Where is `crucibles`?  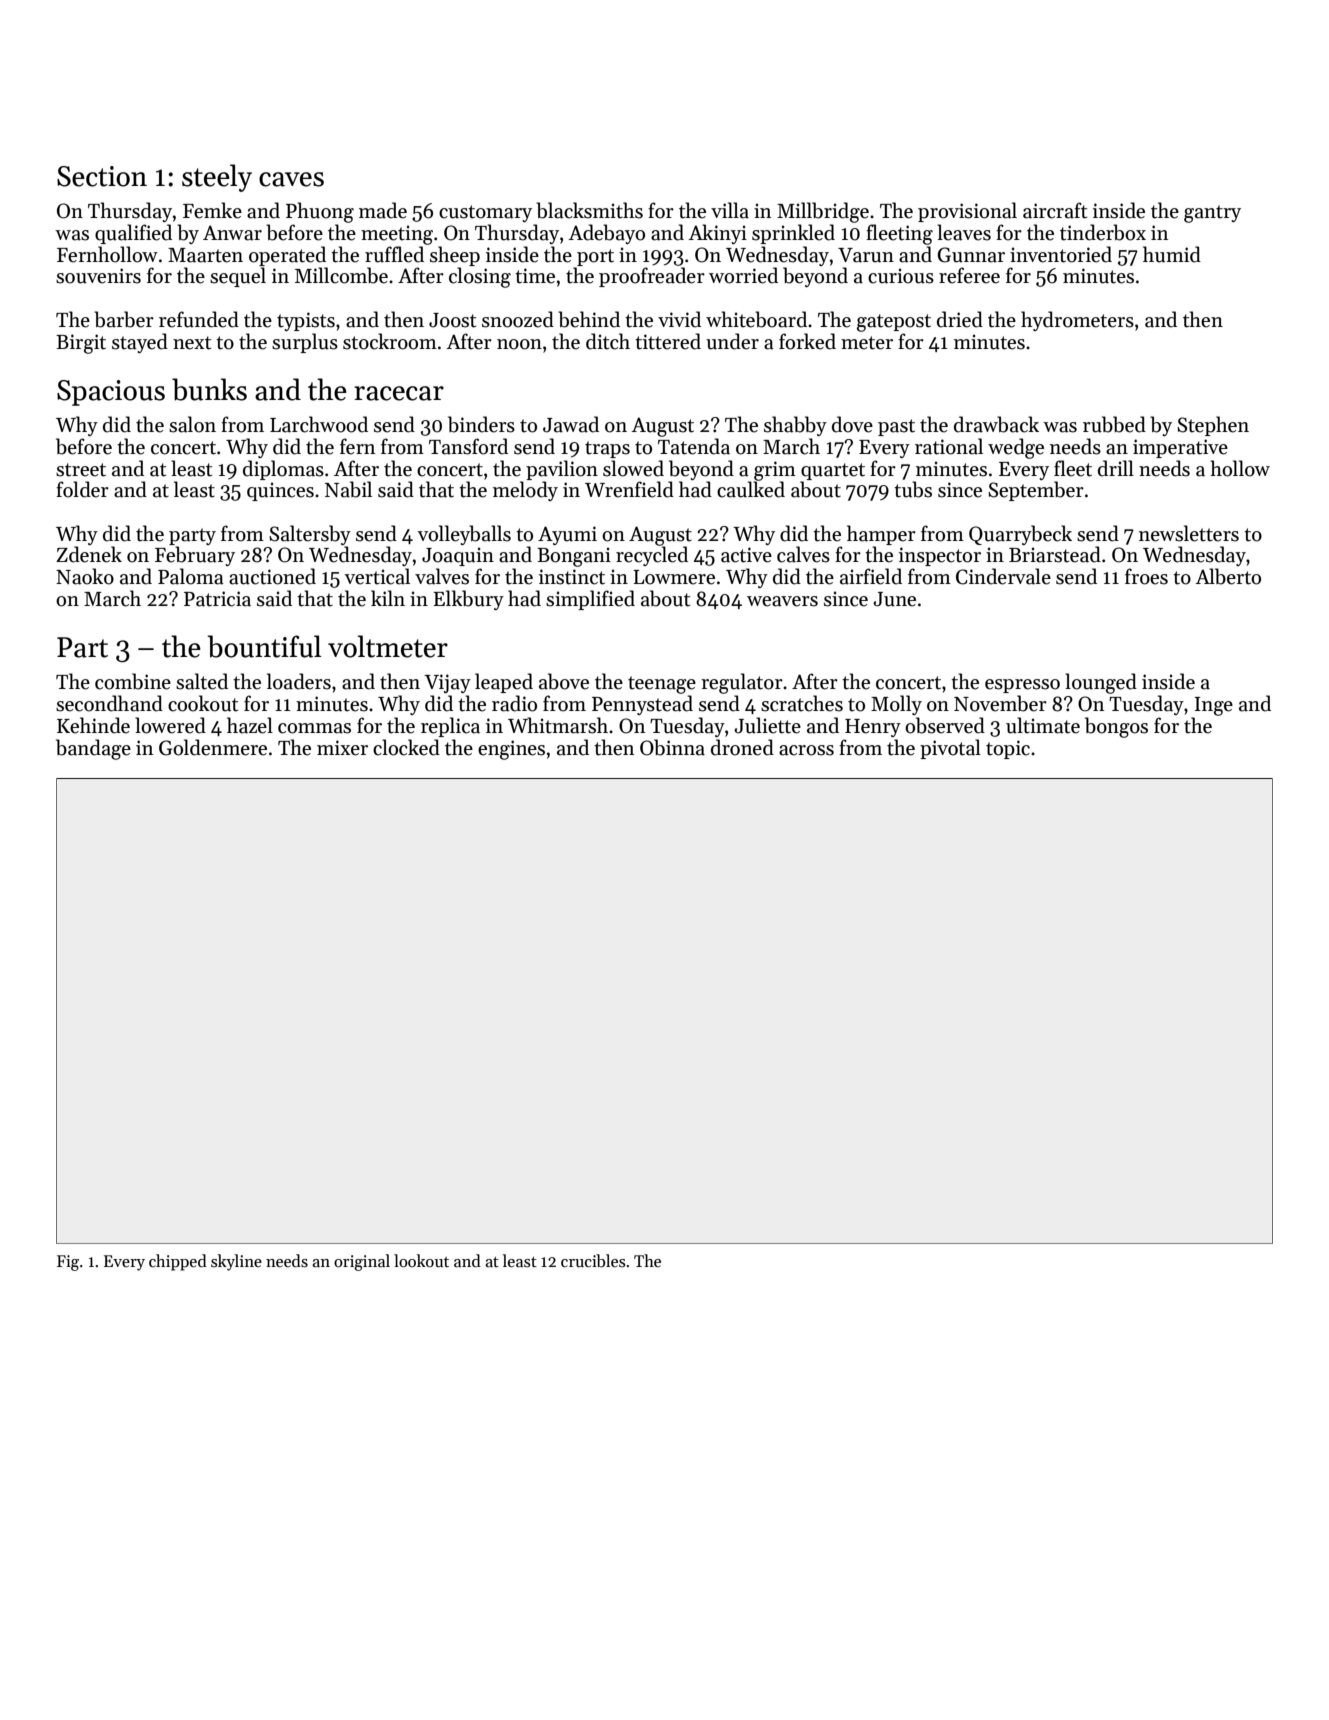
crucibles is located at coordinates (593, 1261).
